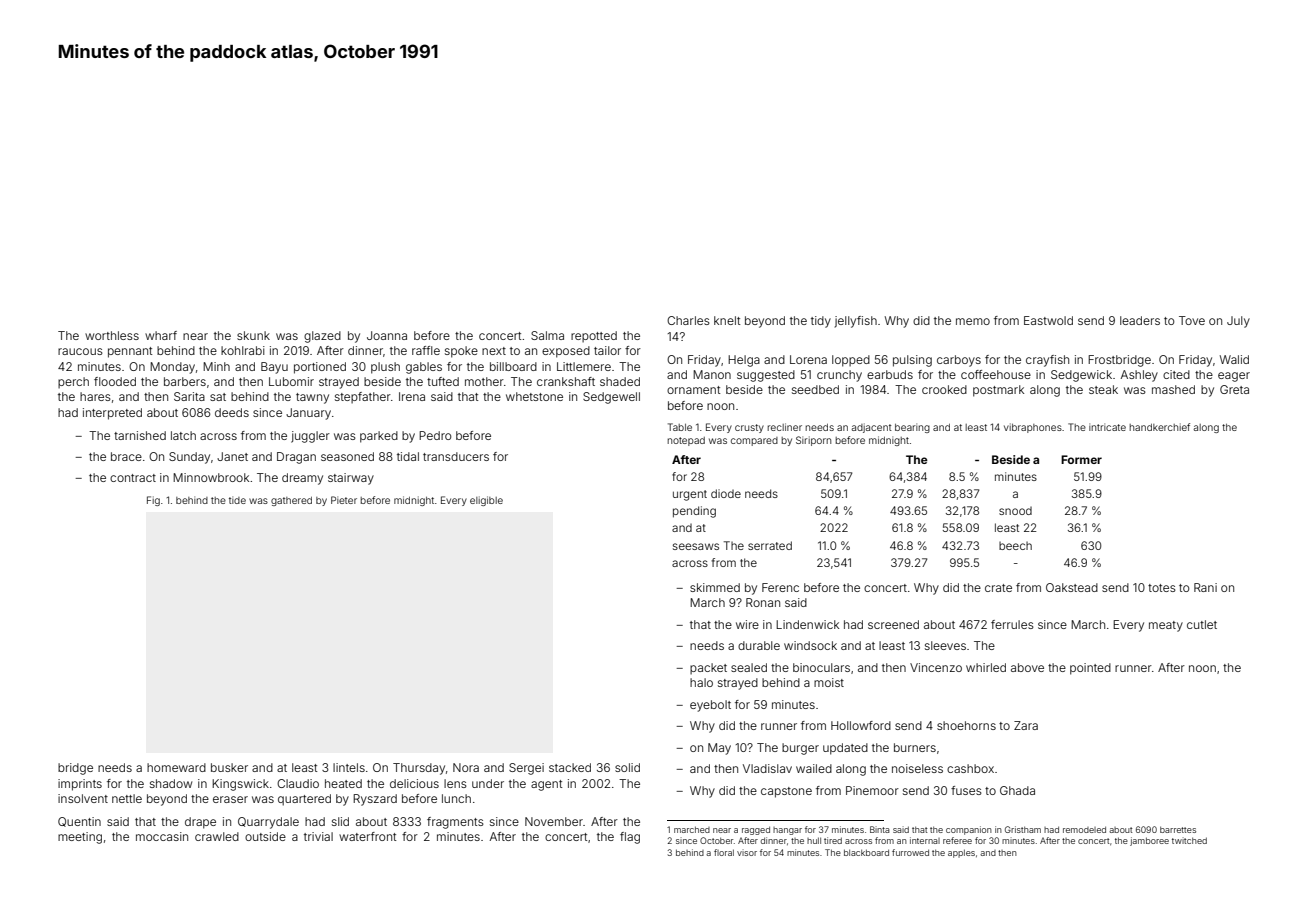 The width and height of the screenshot is (1308, 924). I want to click on lintels, so click(349, 767).
